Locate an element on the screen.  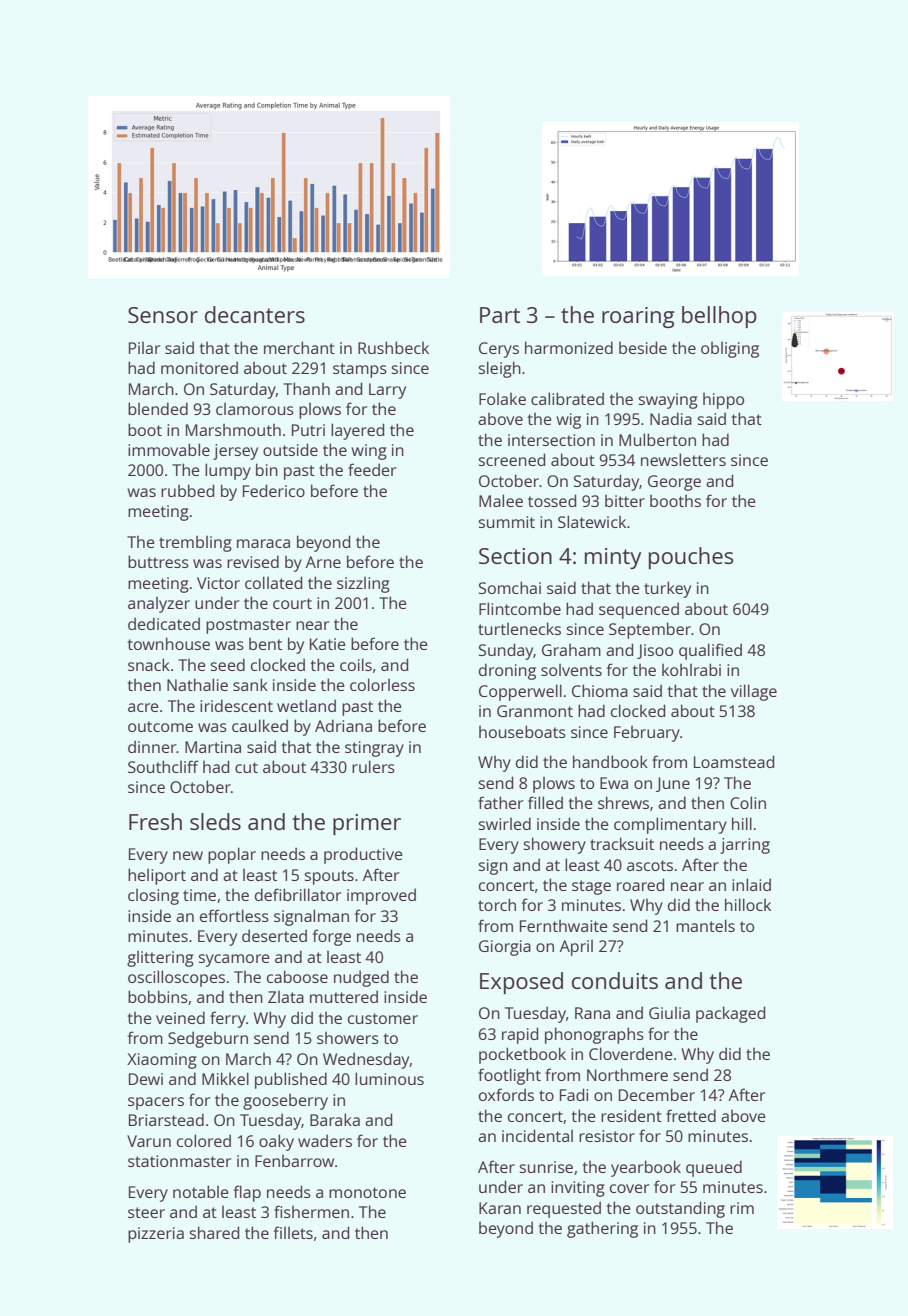
handbook is located at coordinates (610, 761).
